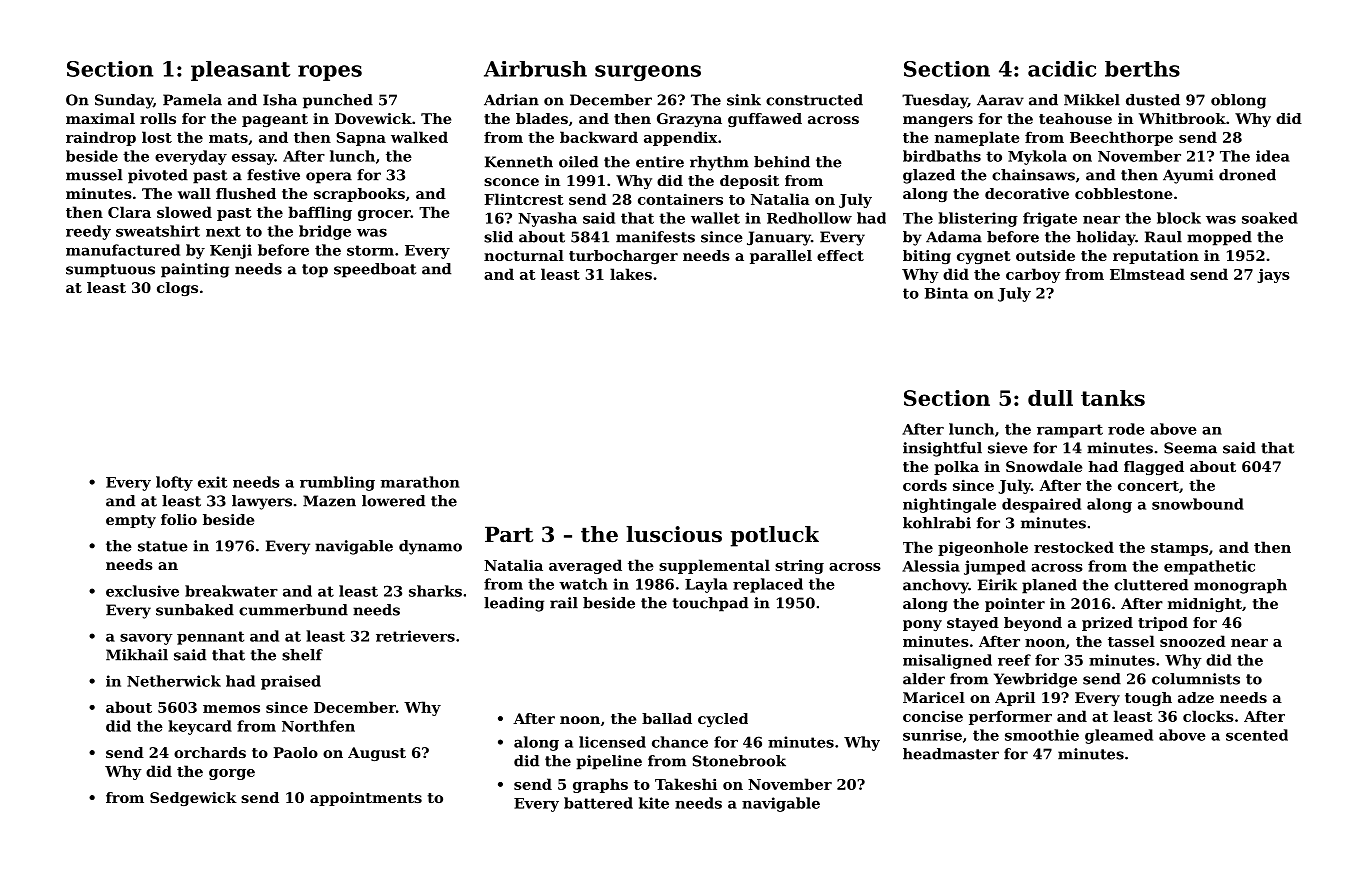  I want to click on soaked, so click(1270, 218).
